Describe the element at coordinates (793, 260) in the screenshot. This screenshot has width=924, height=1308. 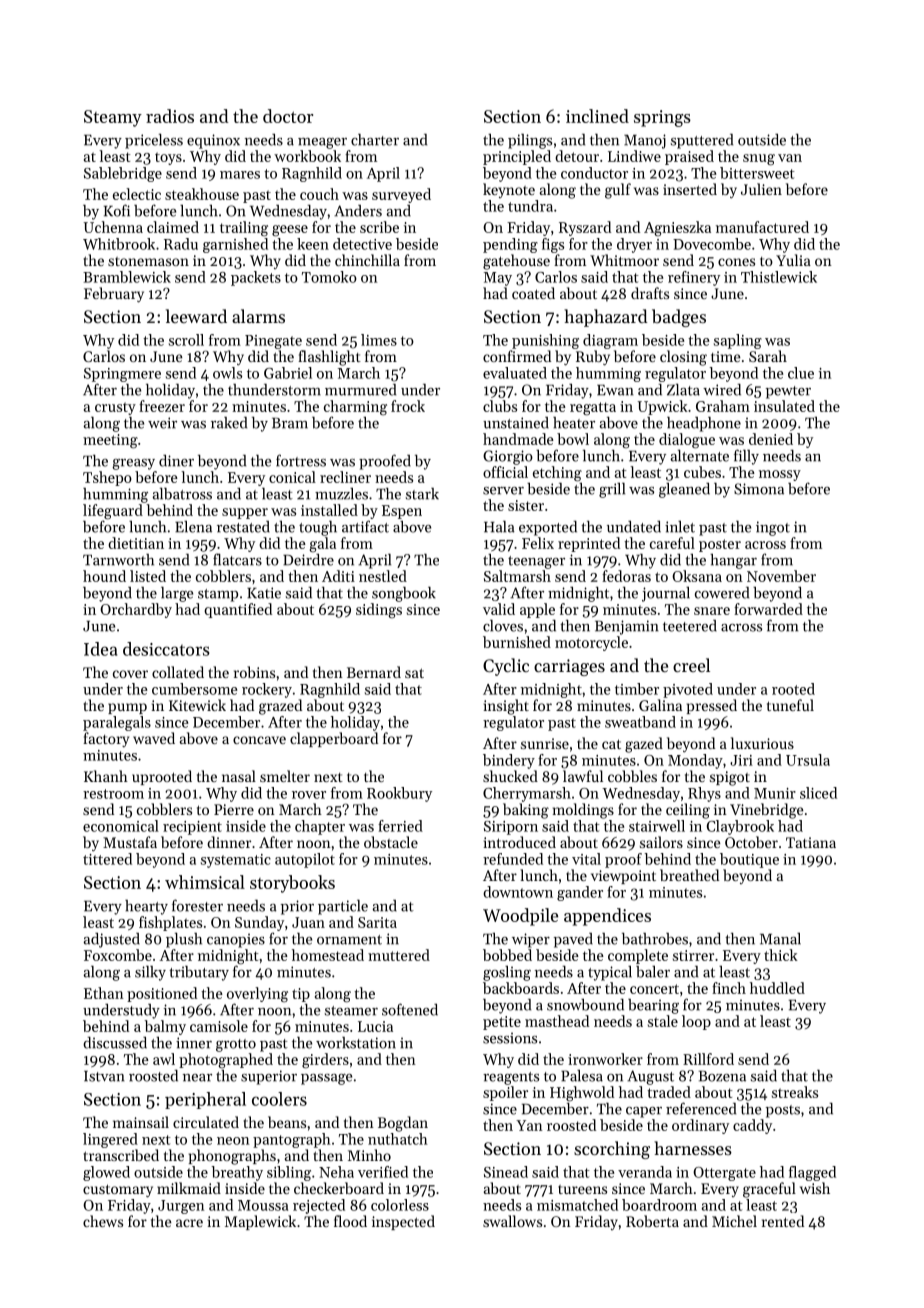
I see `Yulia` at that location.
